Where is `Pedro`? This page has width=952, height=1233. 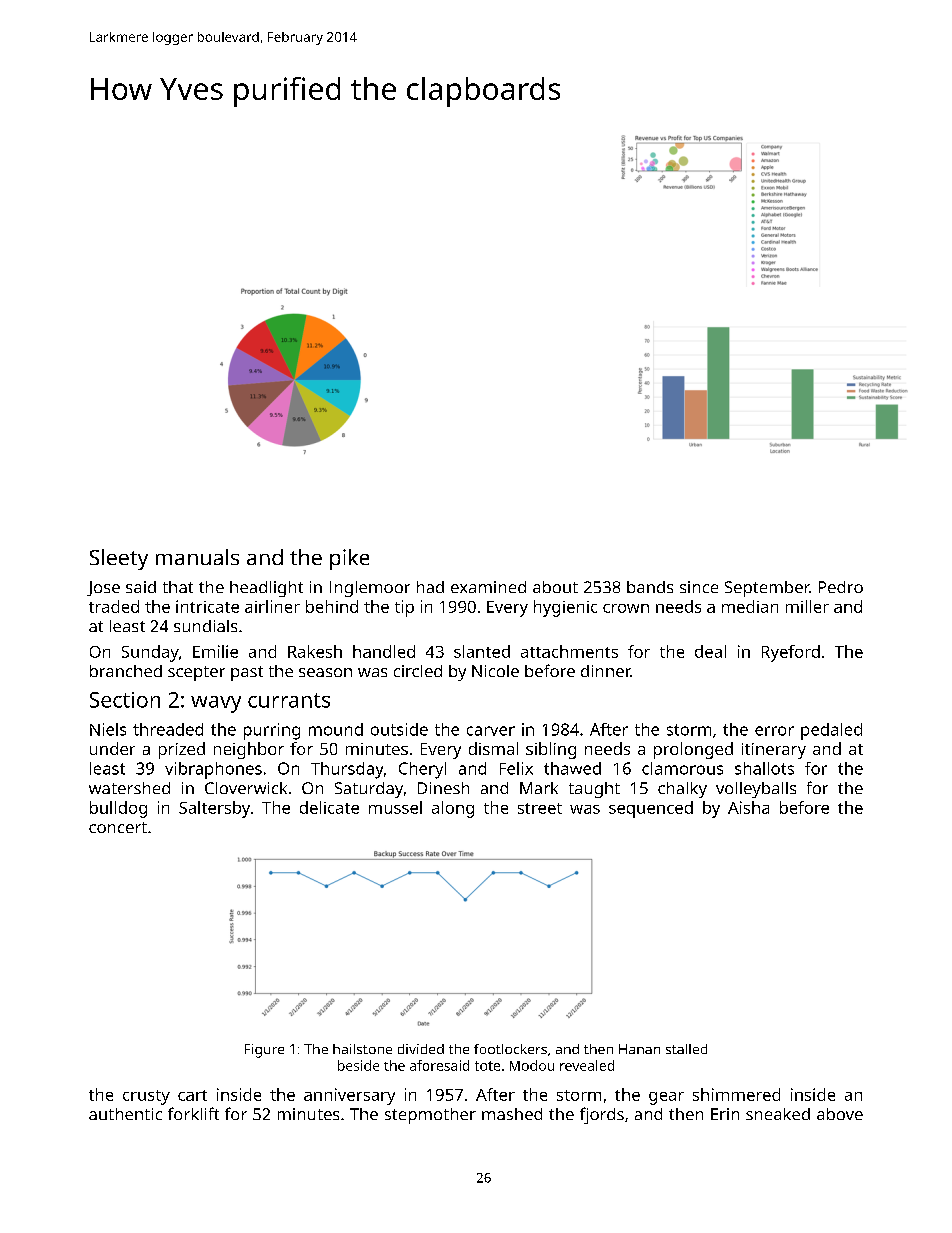 Pedro is located at coordinates (841, 587).
